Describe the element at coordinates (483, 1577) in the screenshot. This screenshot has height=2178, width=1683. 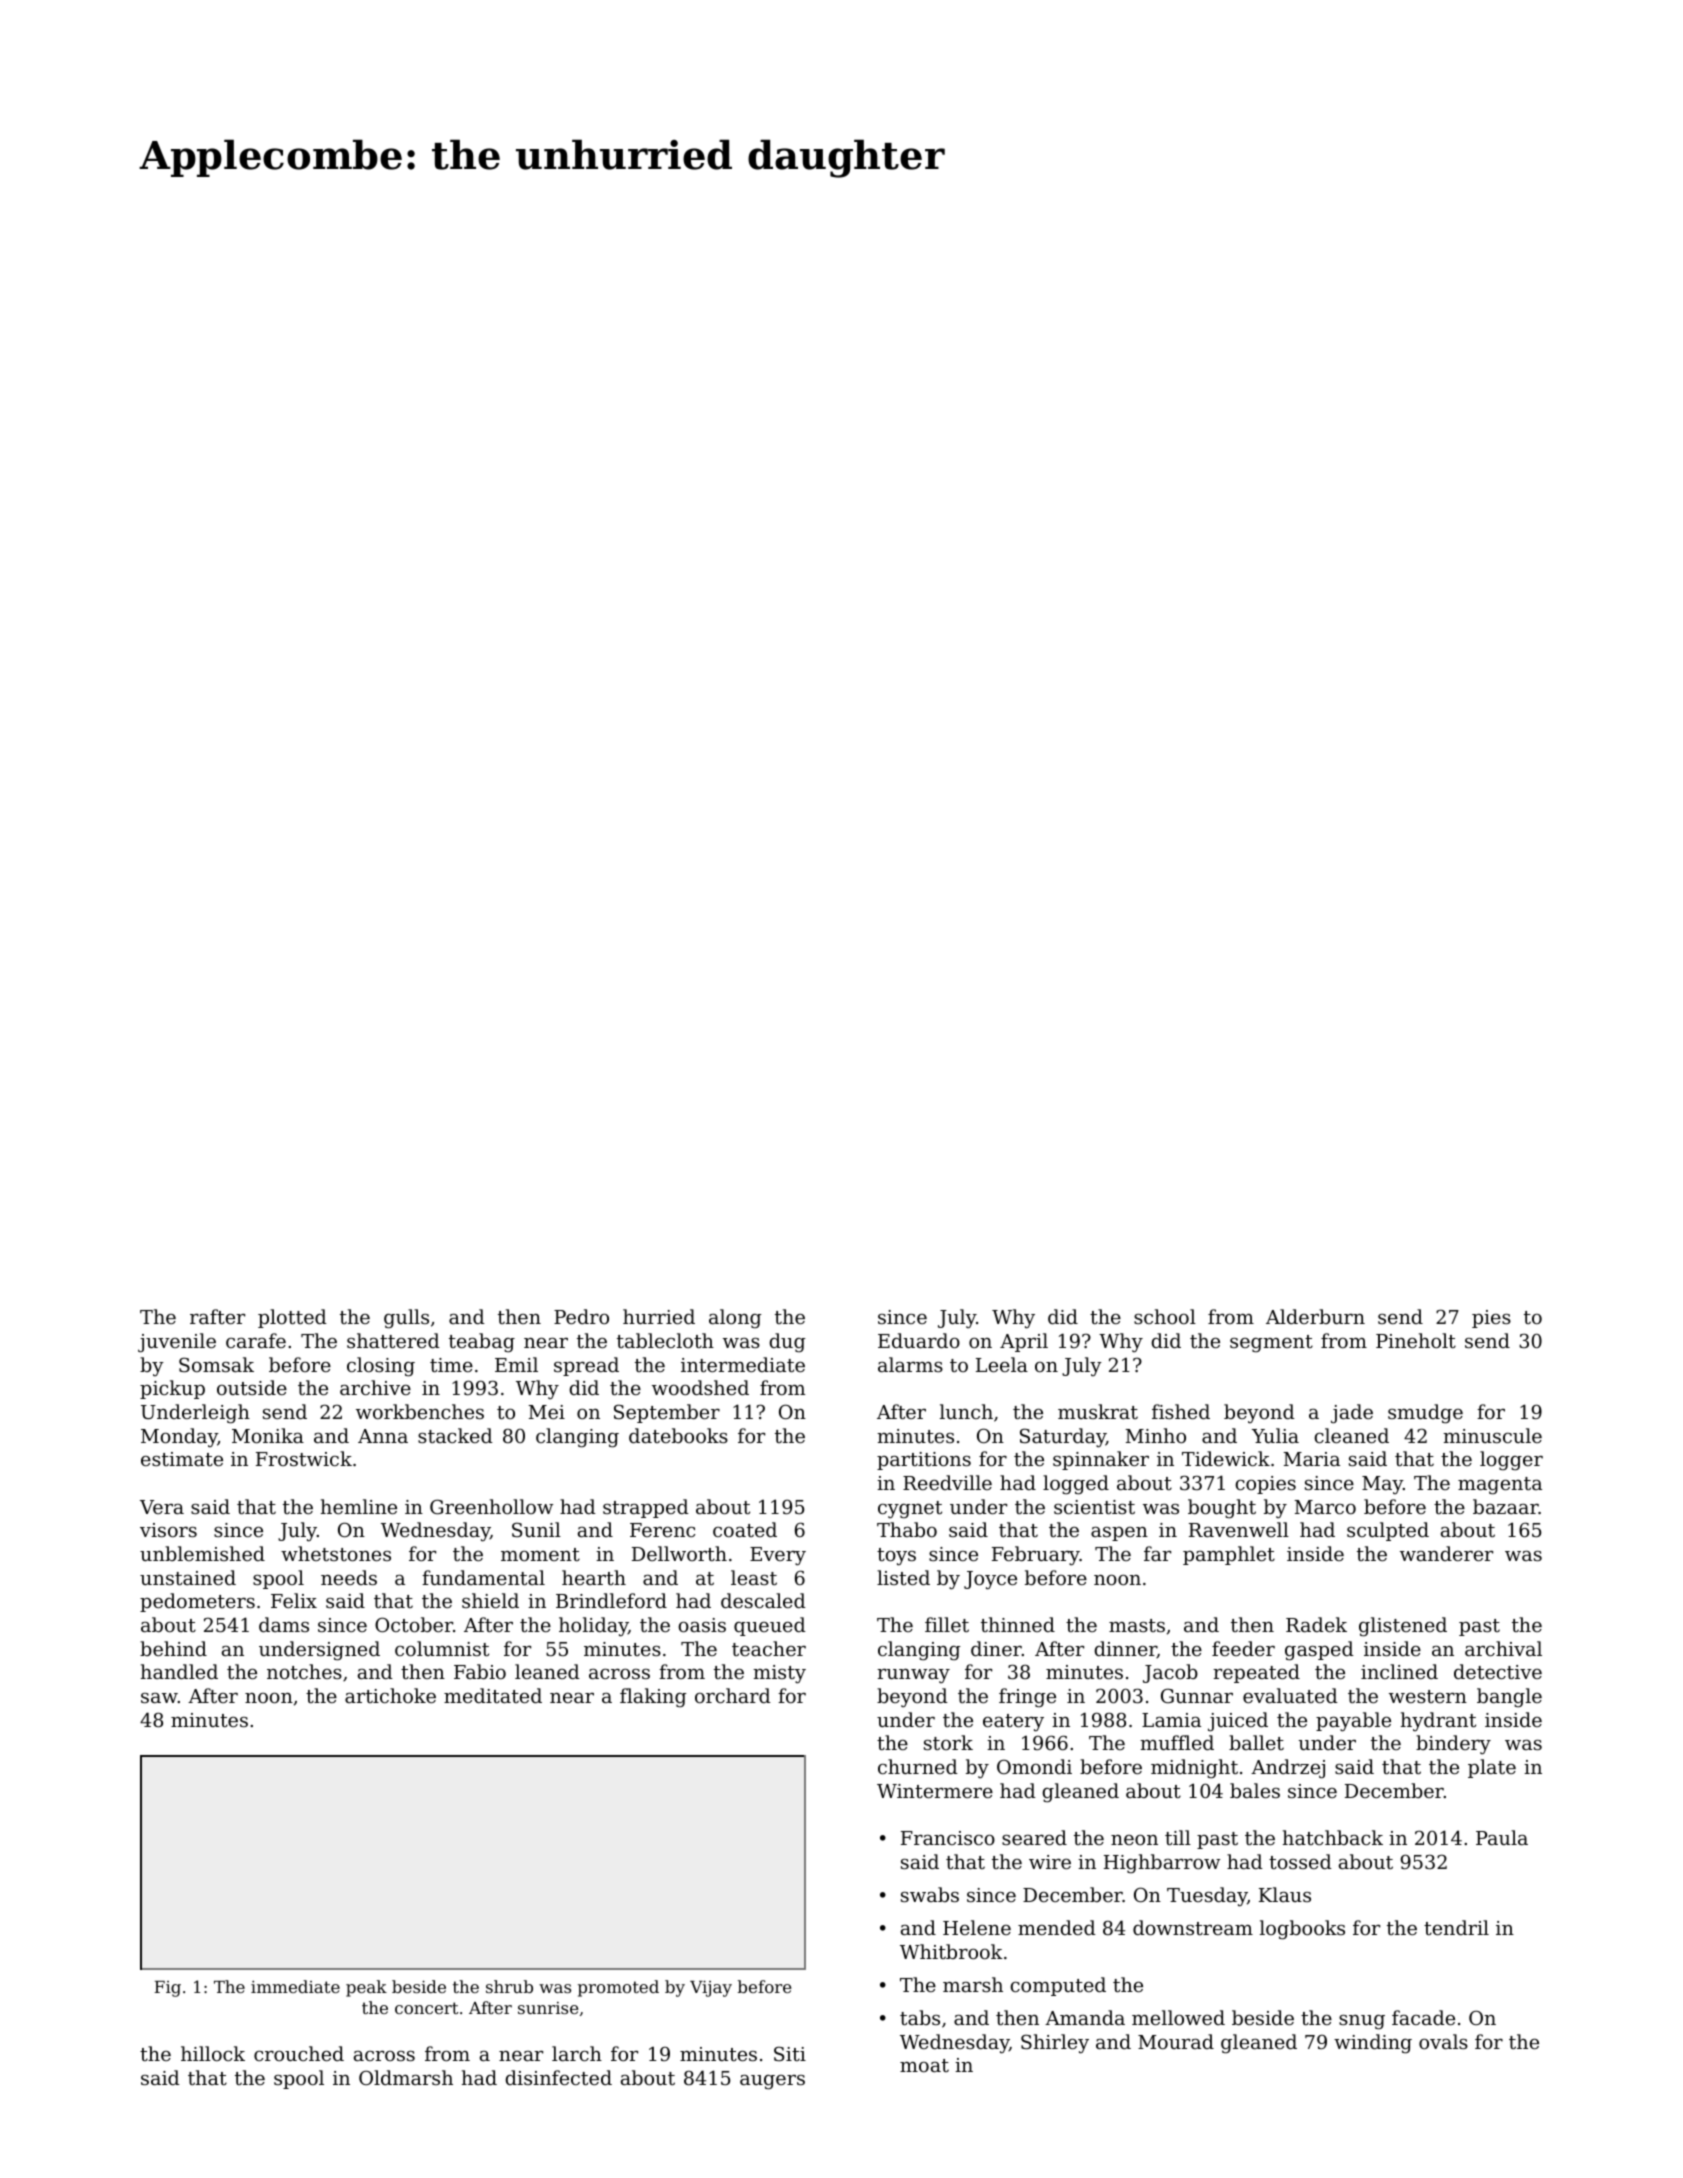
I see `fundamental` at that location.
